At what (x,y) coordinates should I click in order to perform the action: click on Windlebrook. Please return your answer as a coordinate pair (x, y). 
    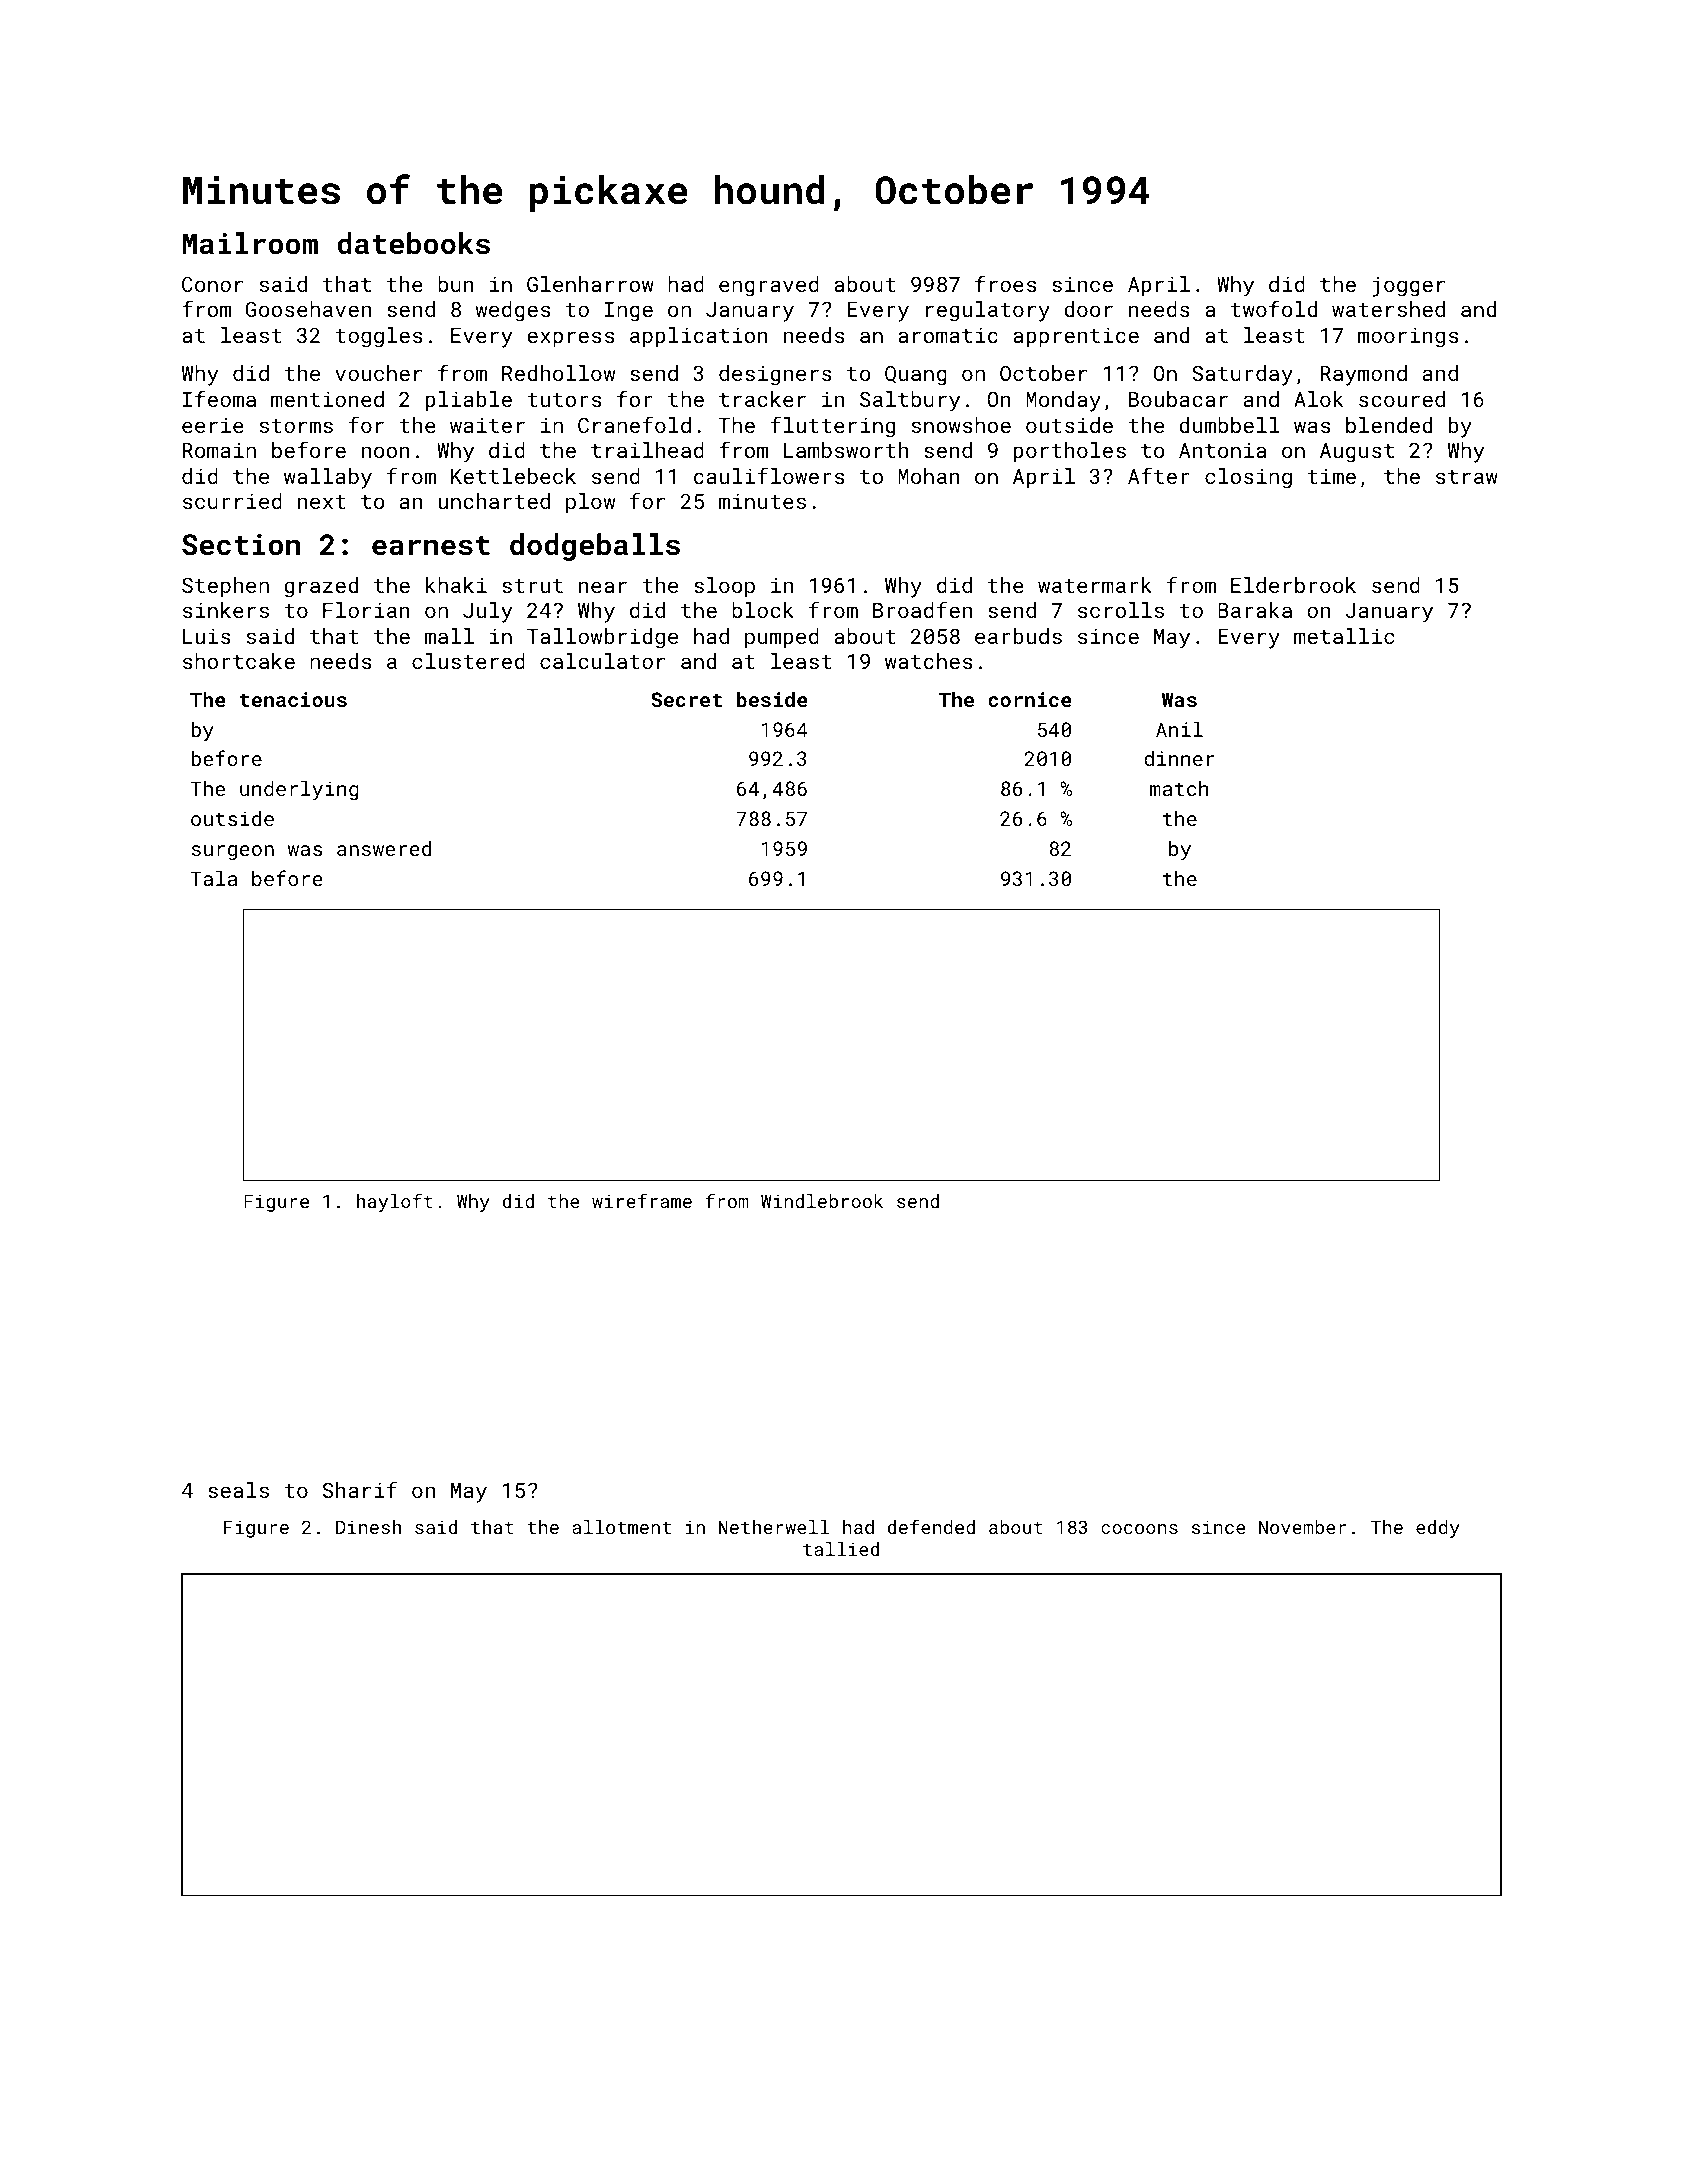
    Looking at the image, I should click on (822, 1201).
